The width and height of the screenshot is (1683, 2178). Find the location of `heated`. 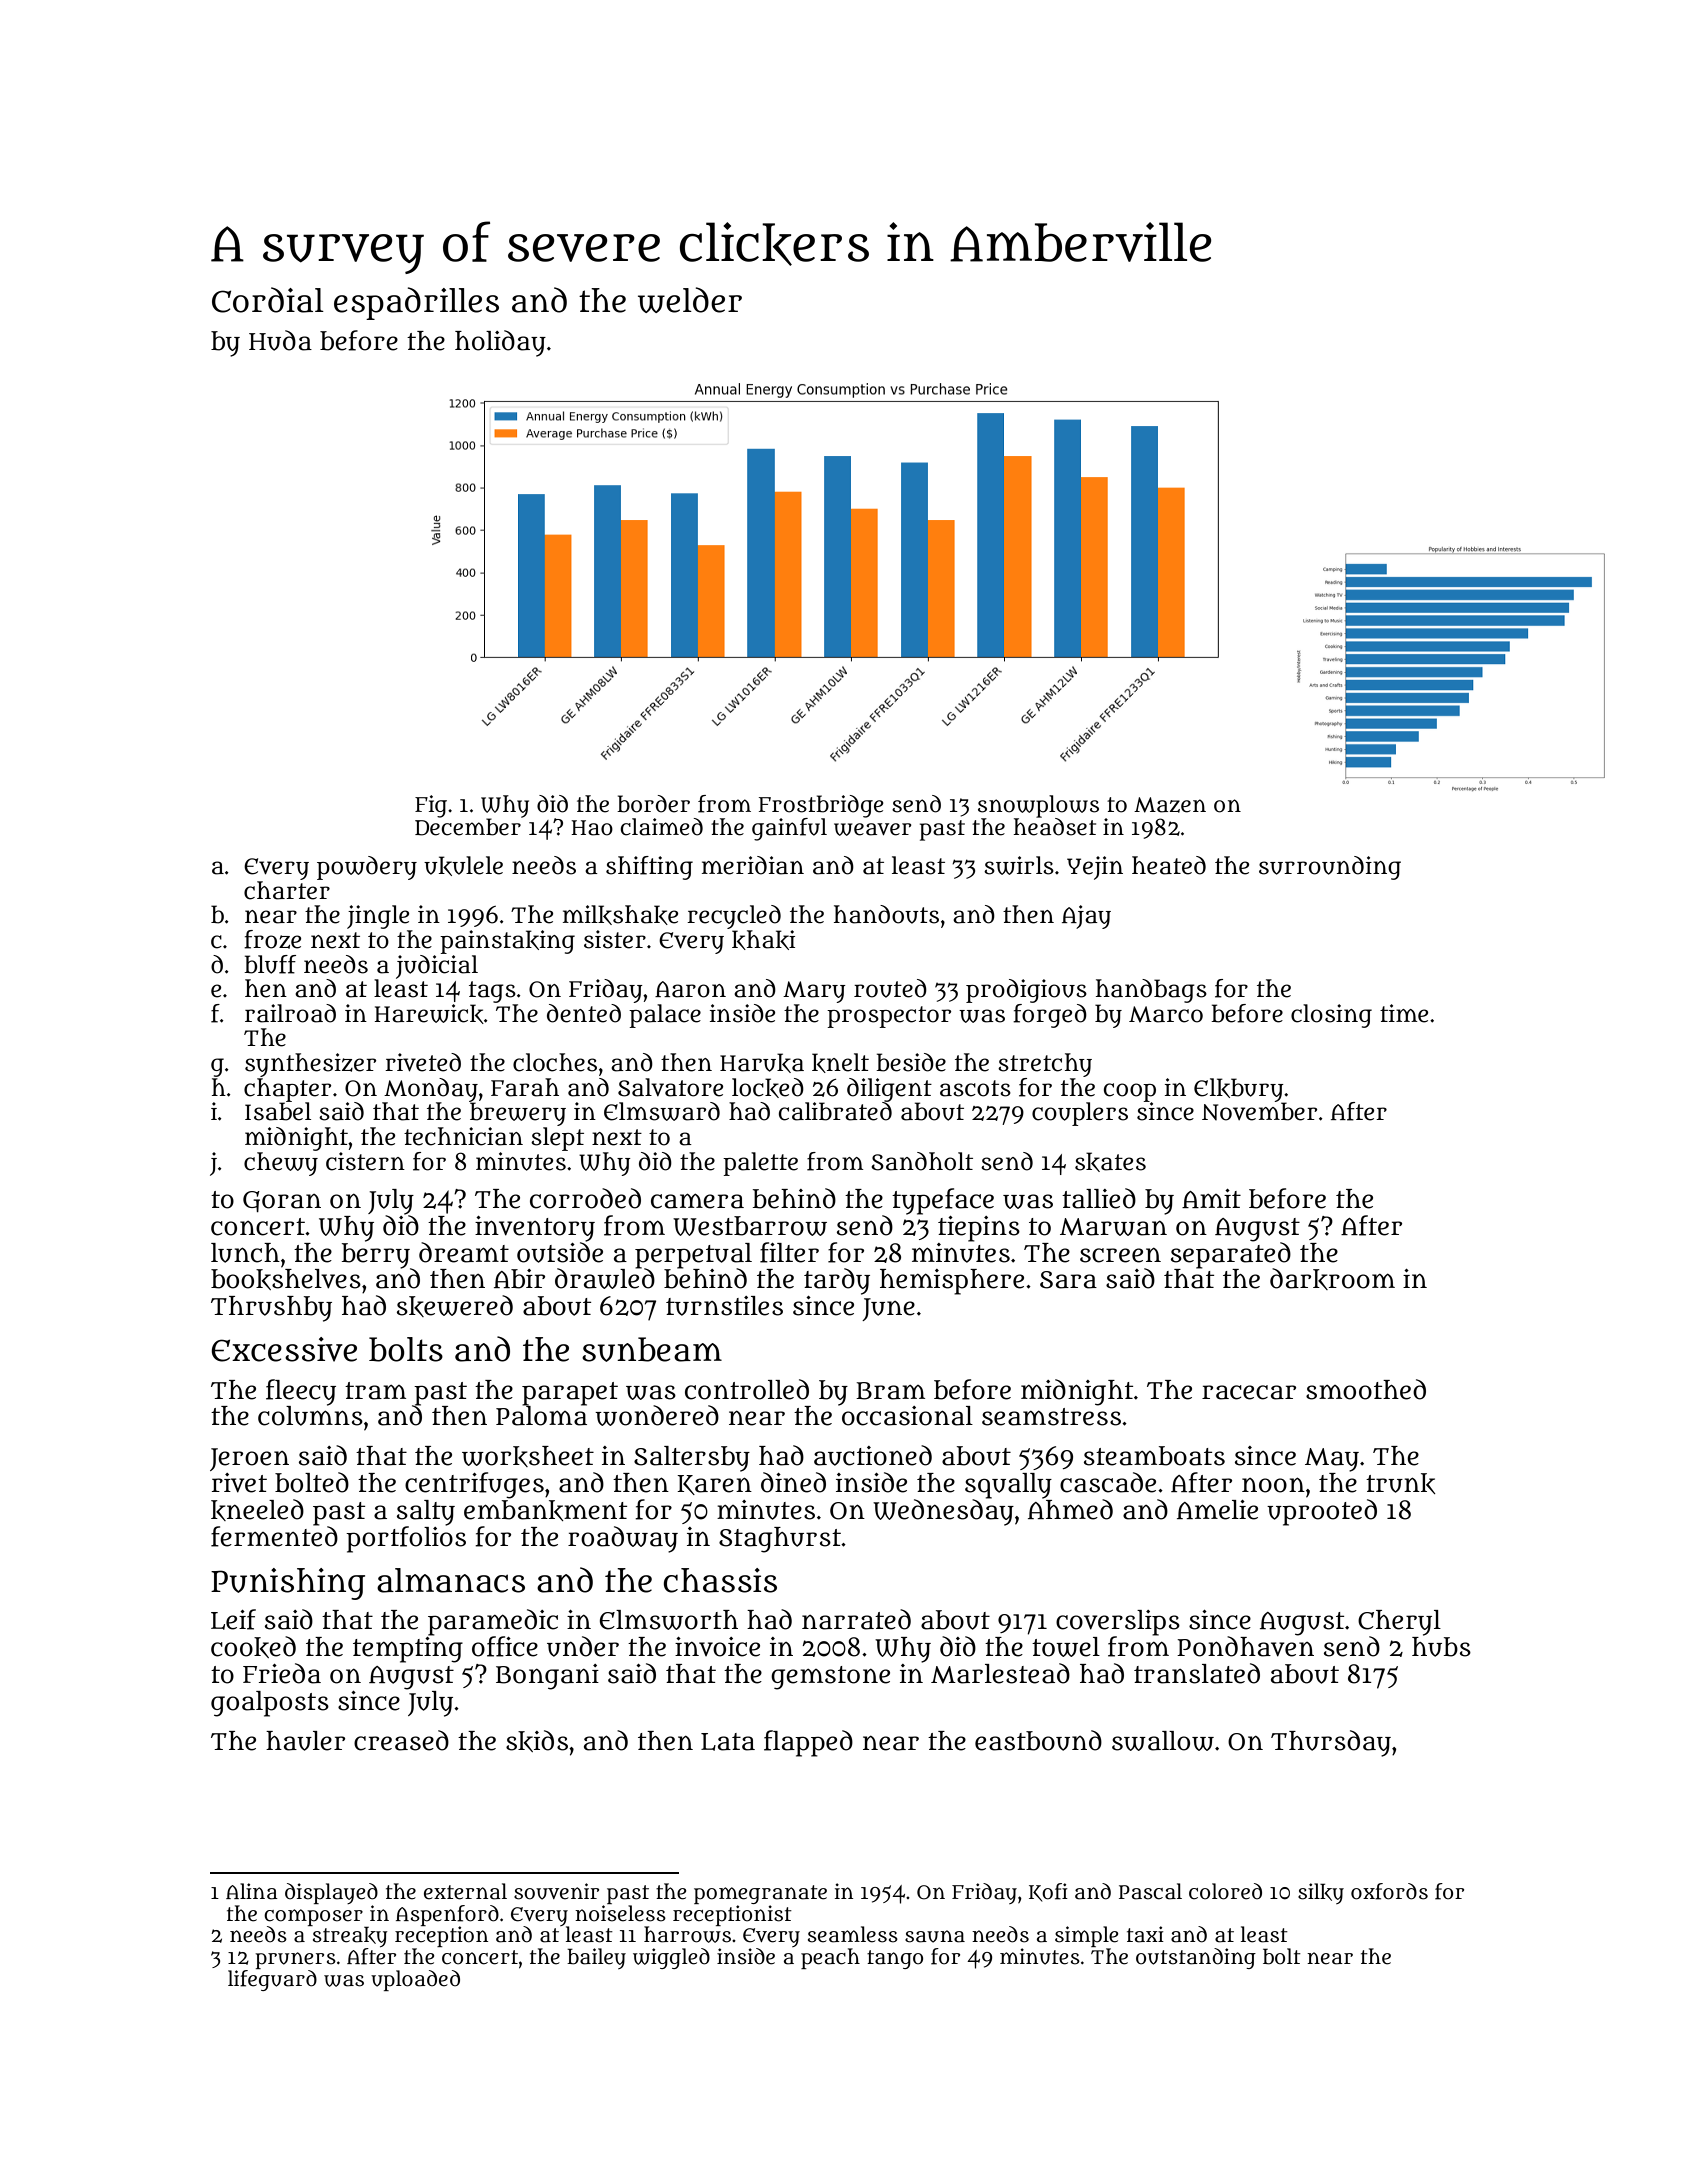

heated is located at coordinates (1169, 865).
